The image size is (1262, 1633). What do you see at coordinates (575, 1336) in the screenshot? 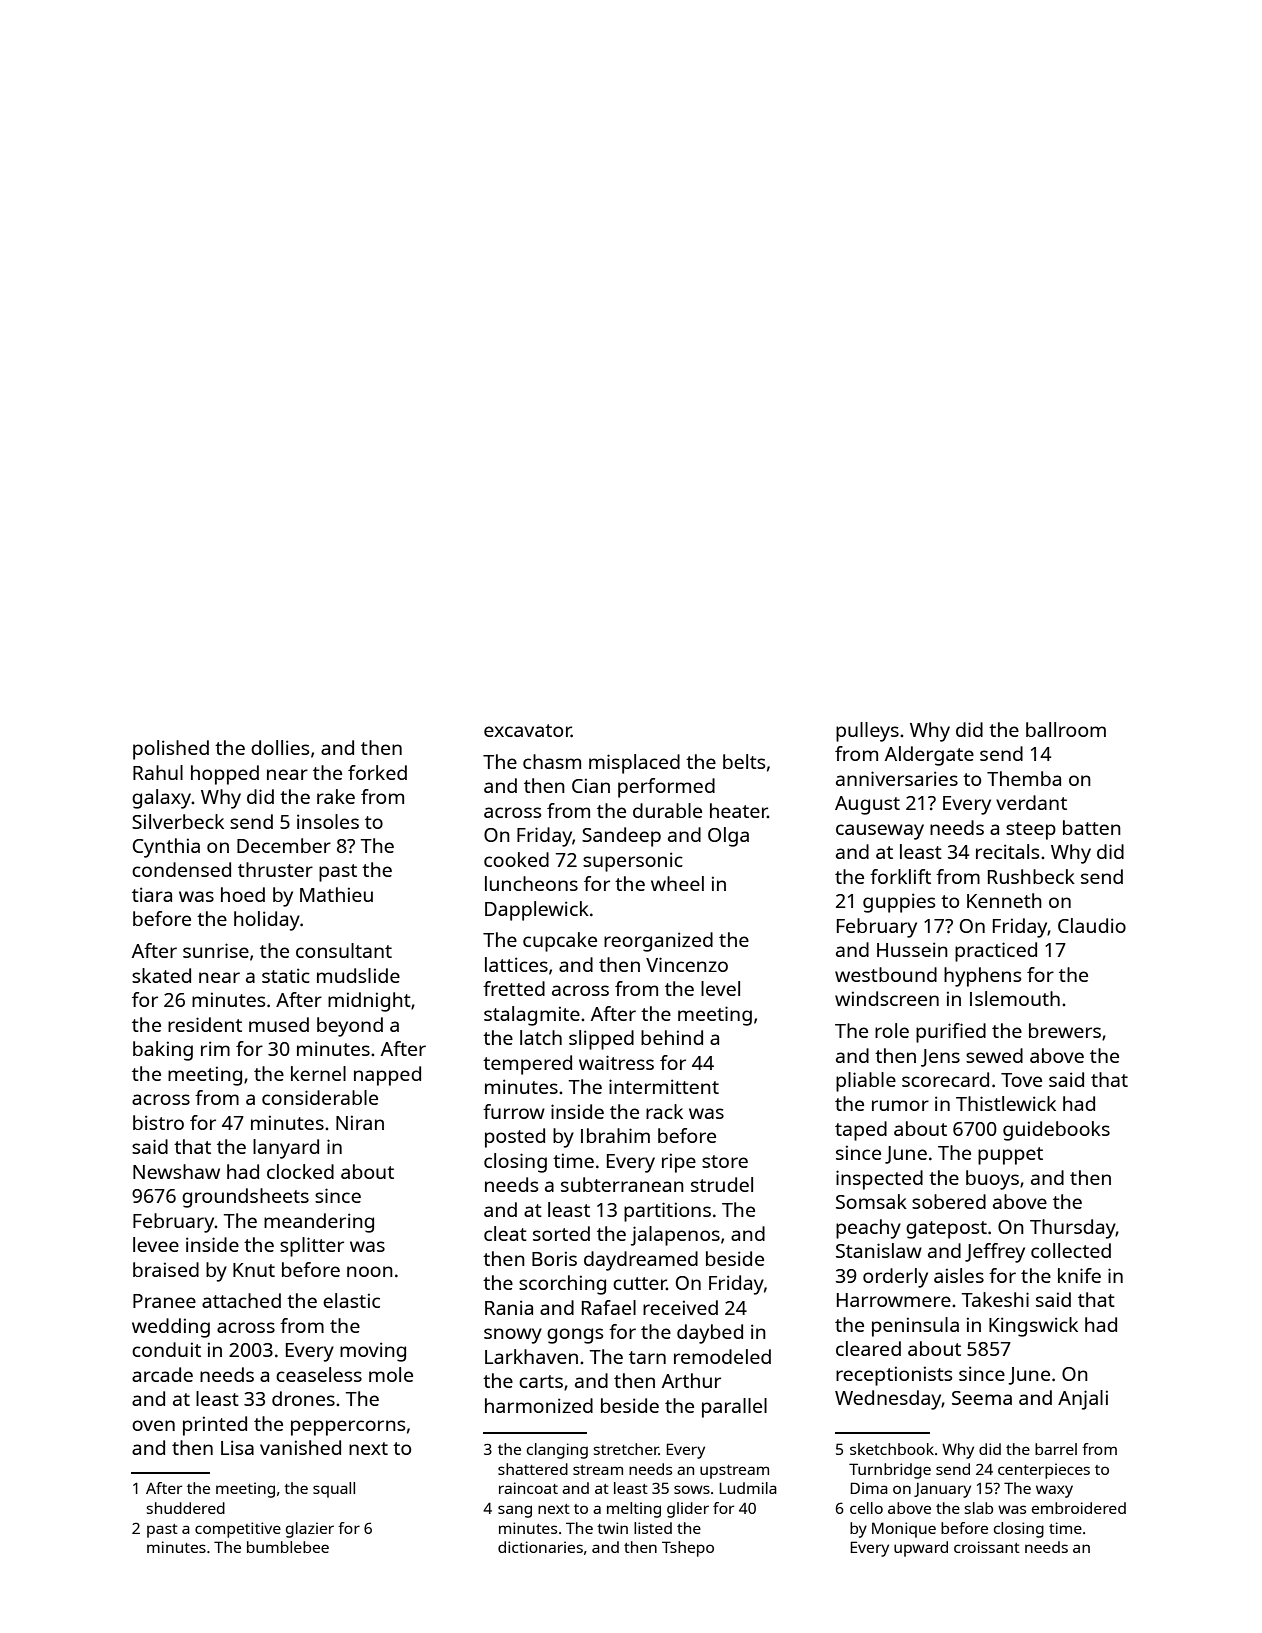
I see `gongs` at bounding box center [575, 1336].
